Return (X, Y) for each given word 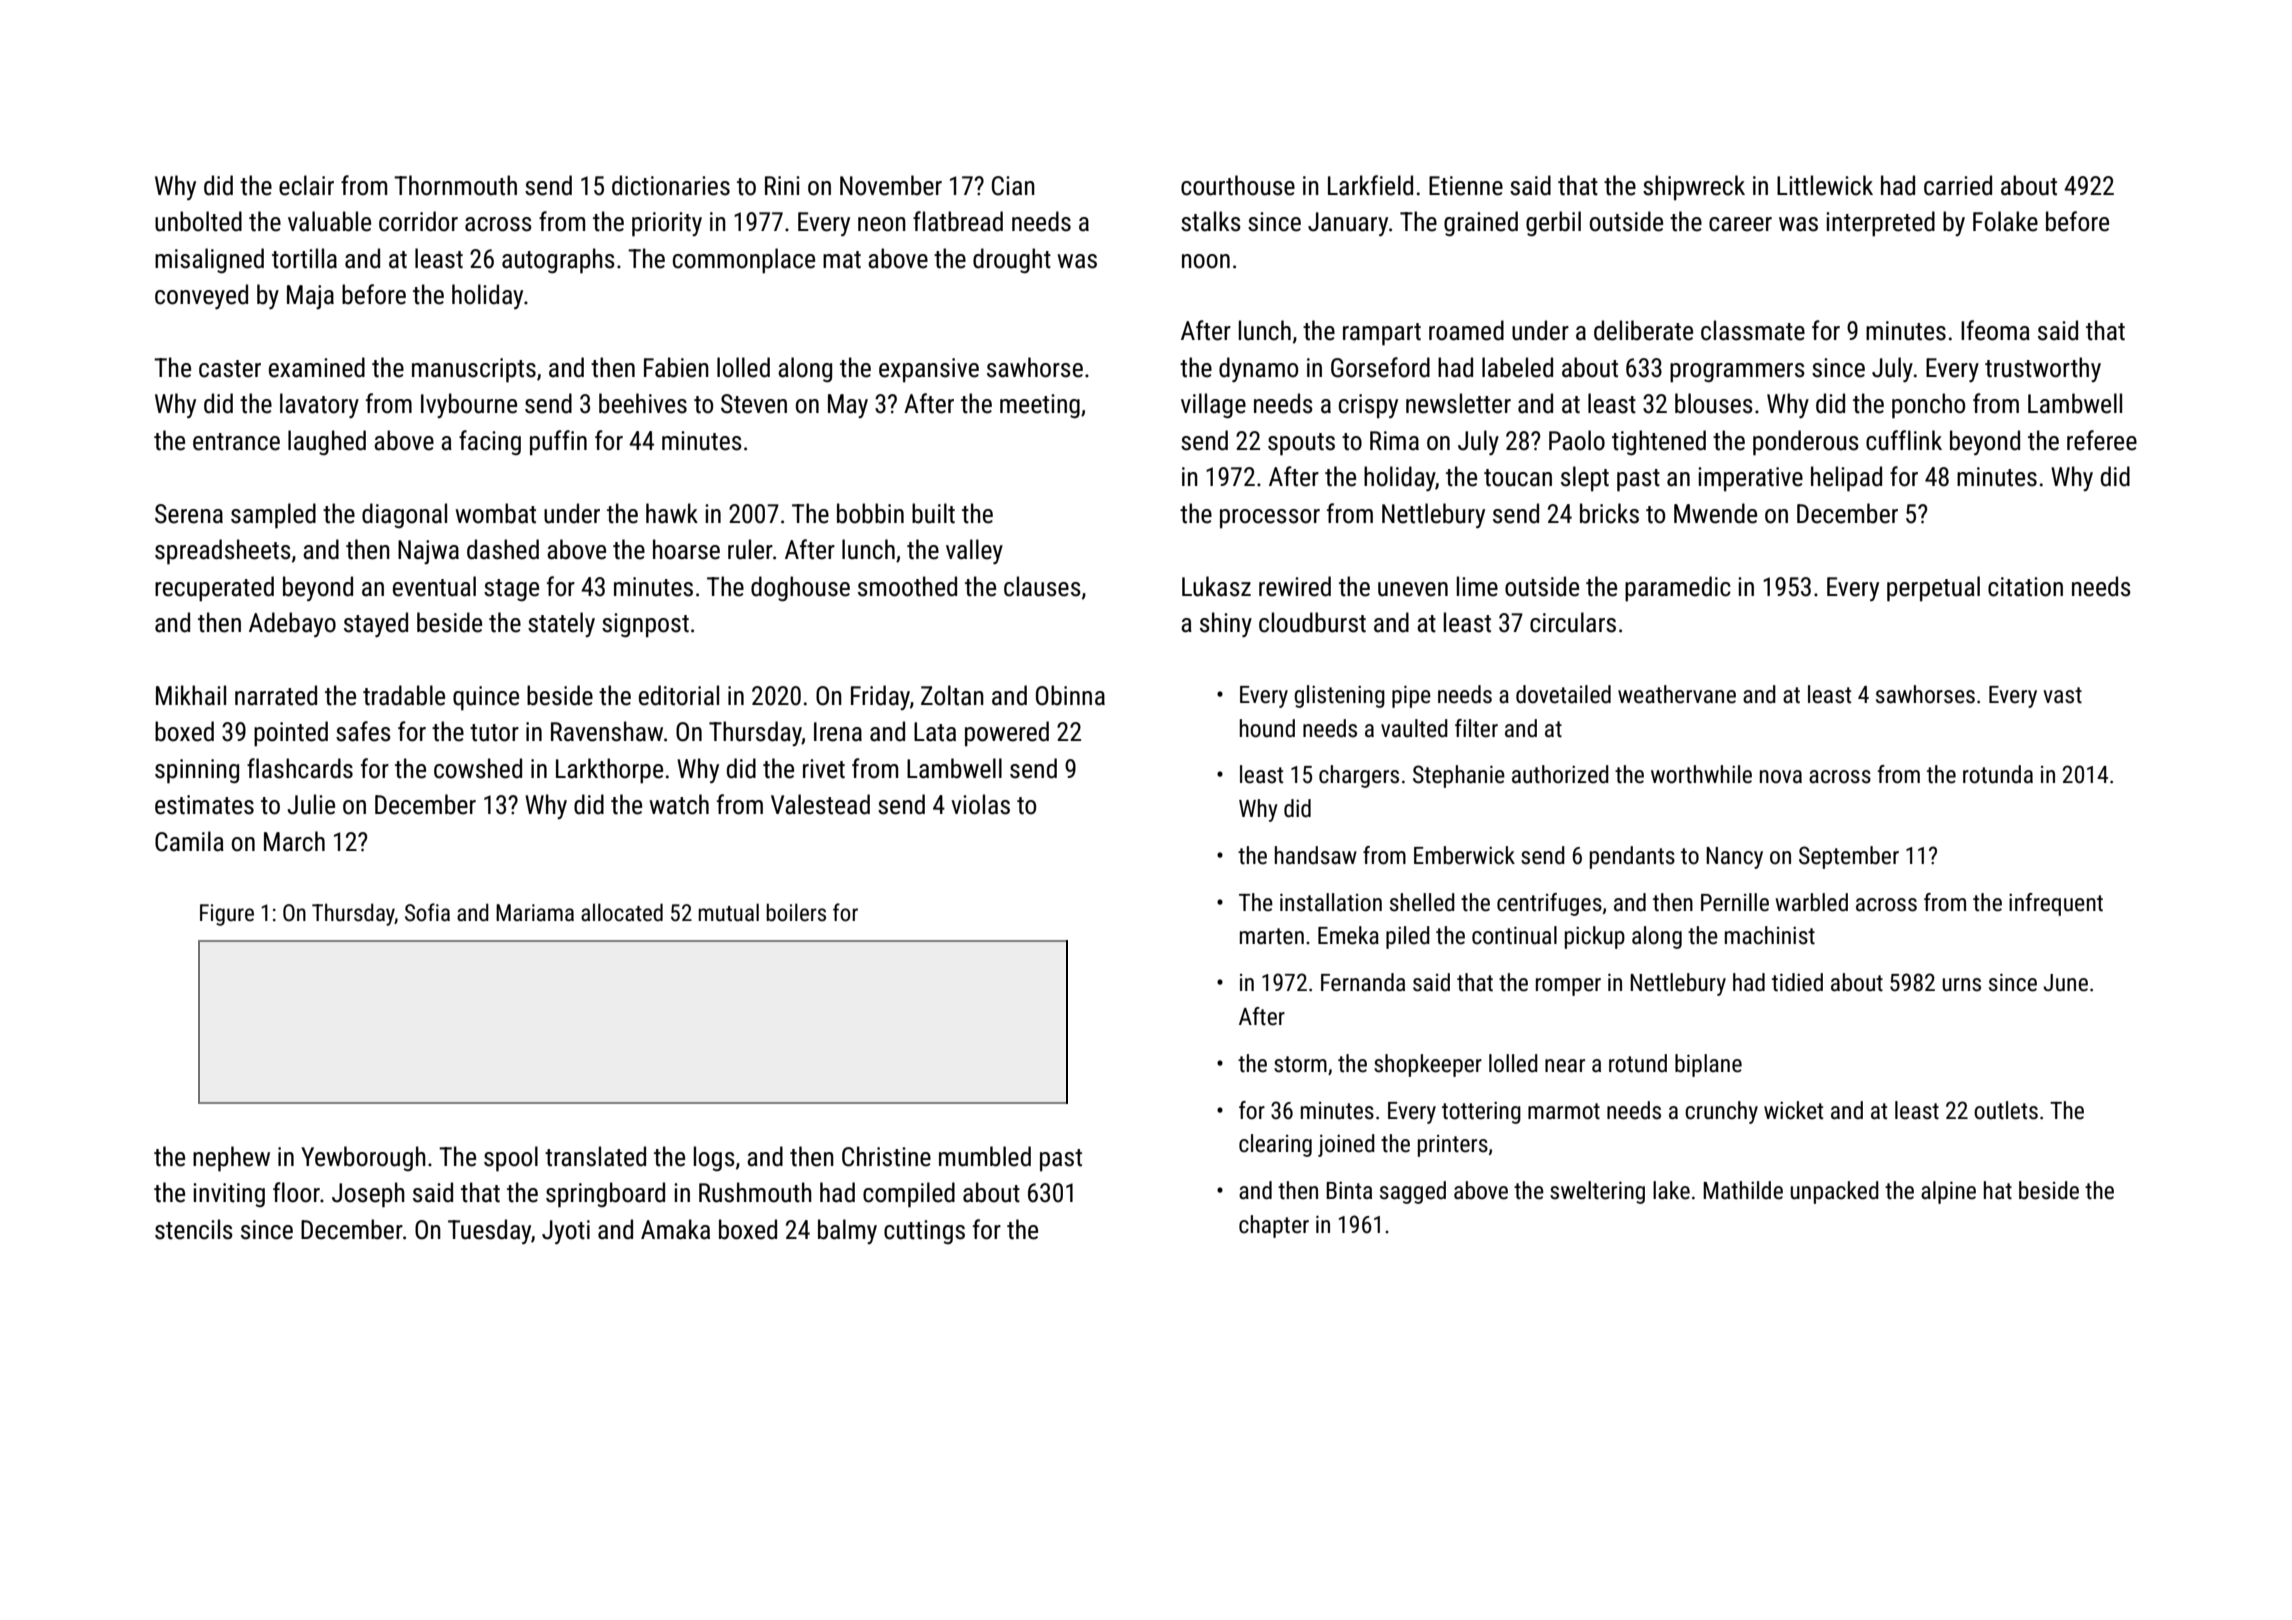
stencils (194, 1229)
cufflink (1904, 440)
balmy (847, 1231)
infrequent (2056, 904)
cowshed (478, 768)
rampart (1382, 334)
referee (2102, 440)
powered (1007, 734)
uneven (1413, 589)
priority (667, 224)
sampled (273, 516)
